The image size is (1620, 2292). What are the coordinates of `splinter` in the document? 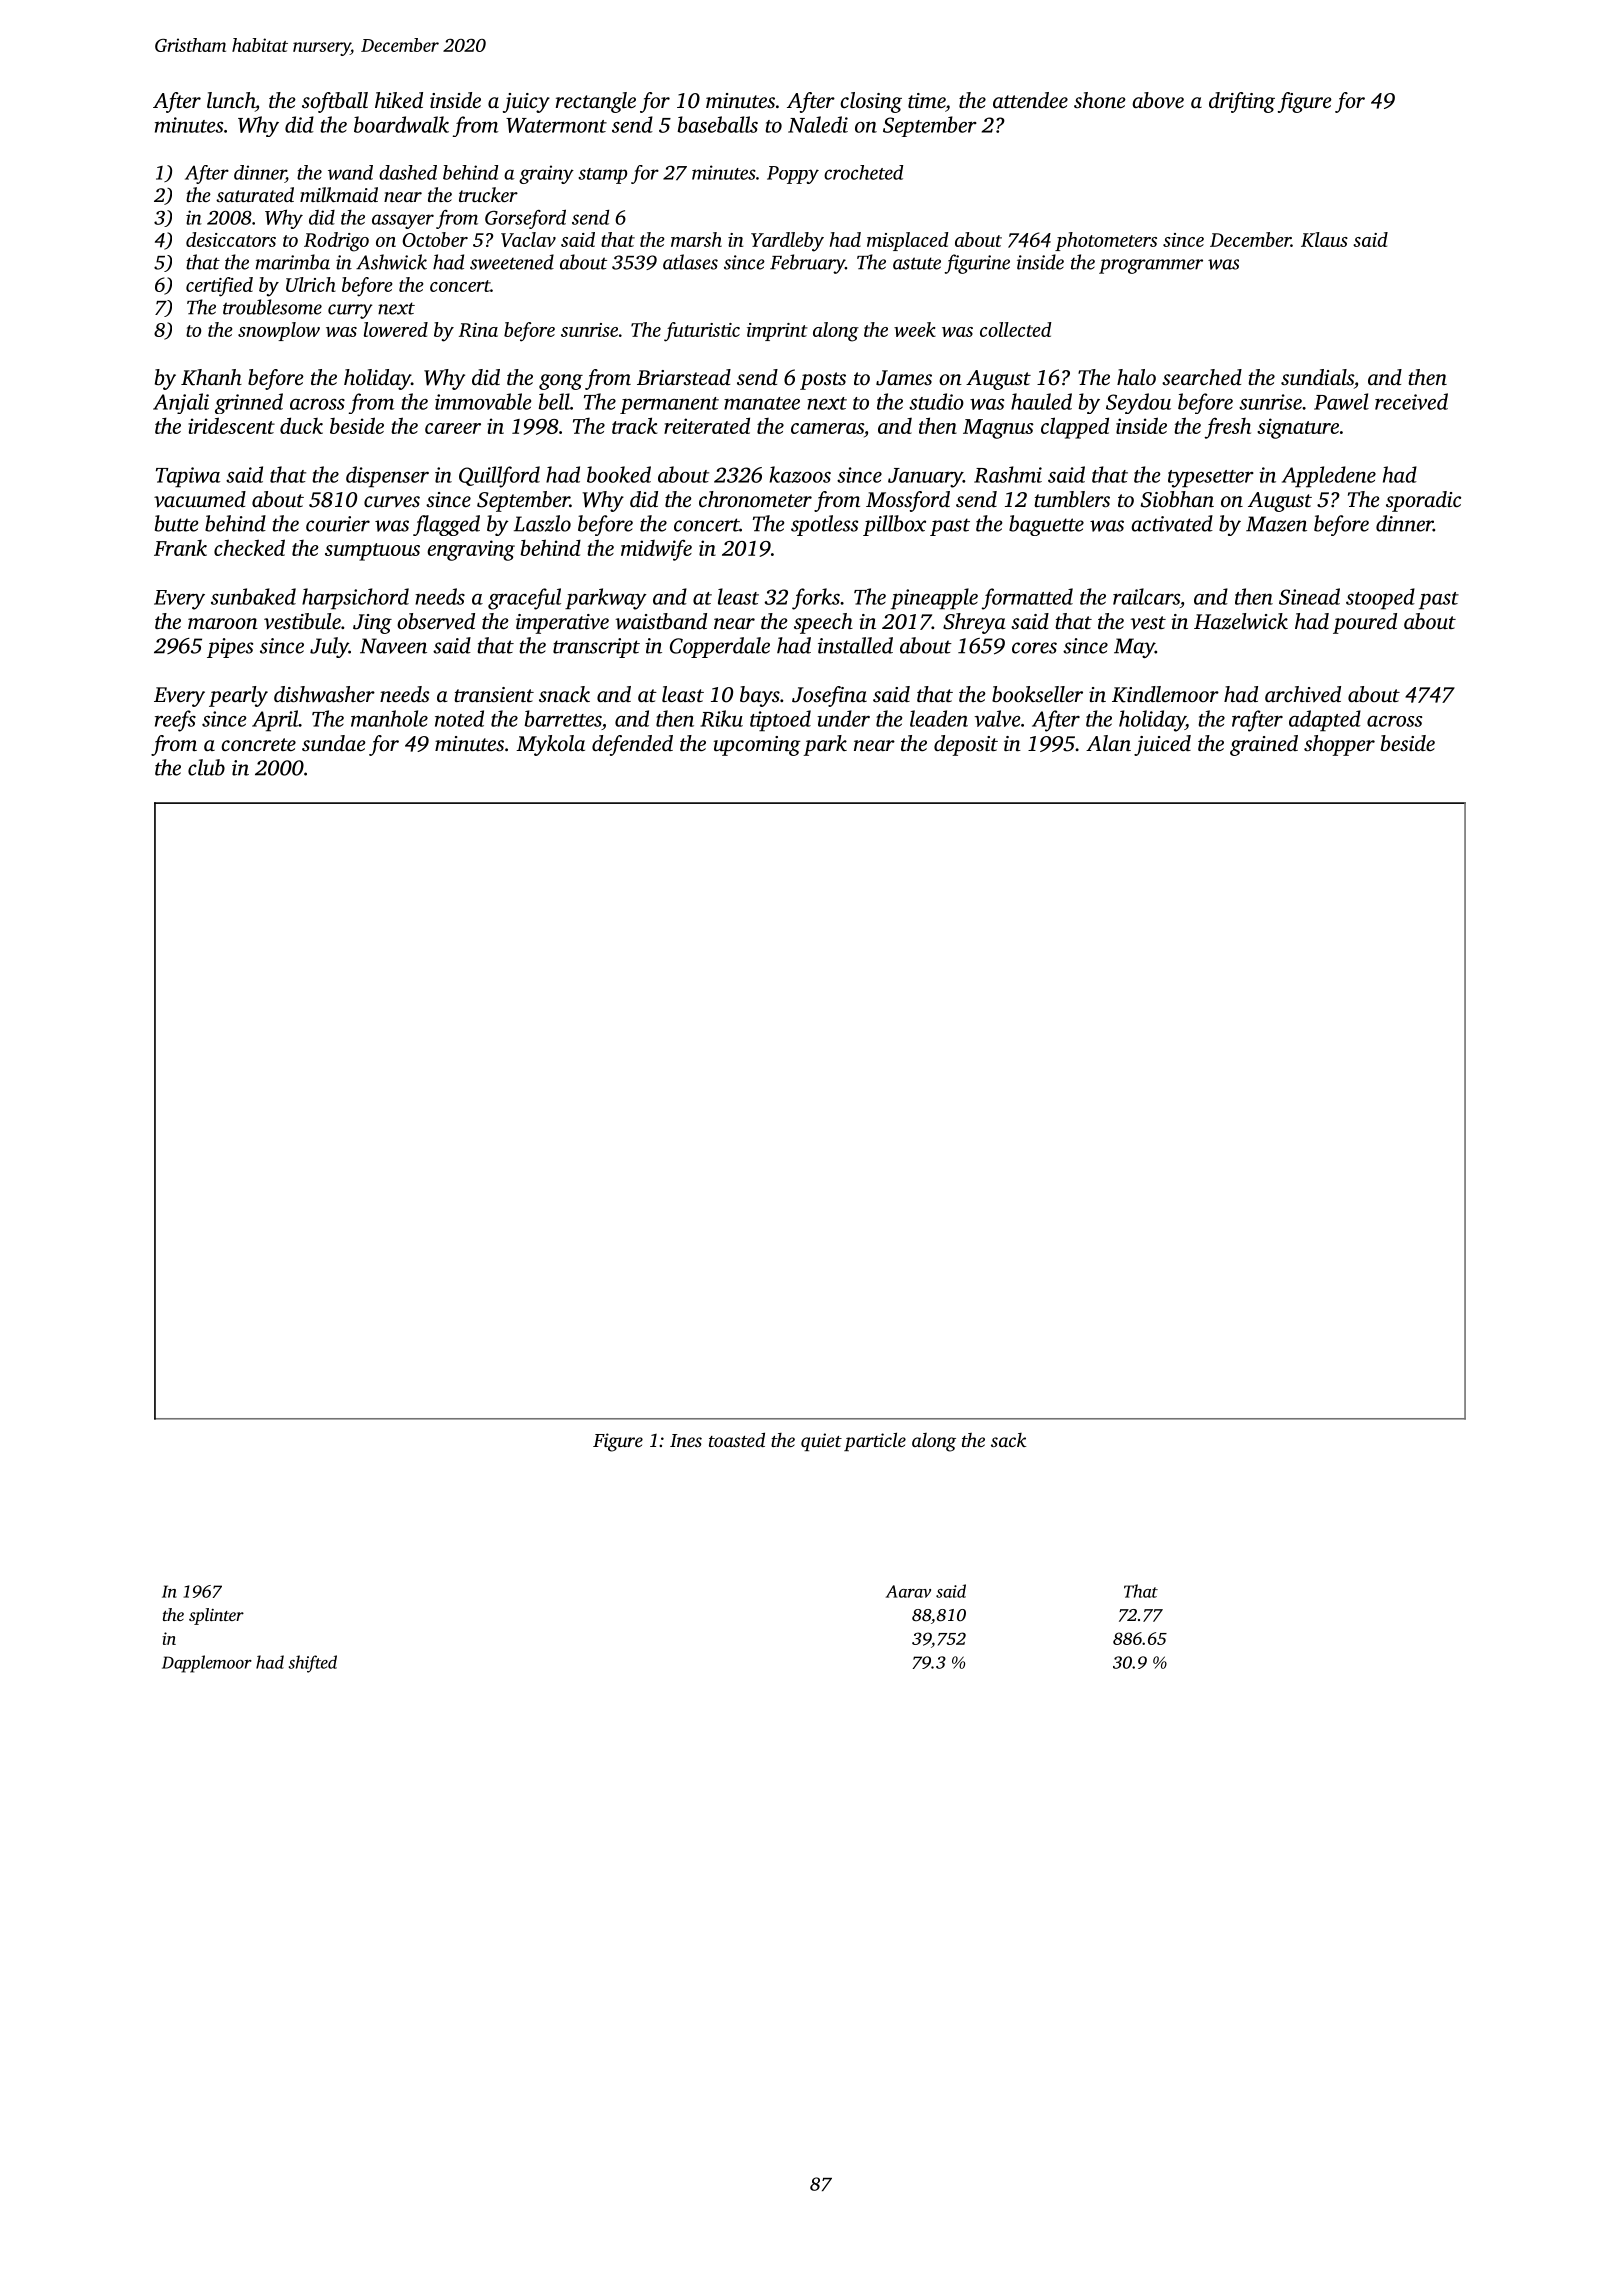 It's located at (216, 1616).
